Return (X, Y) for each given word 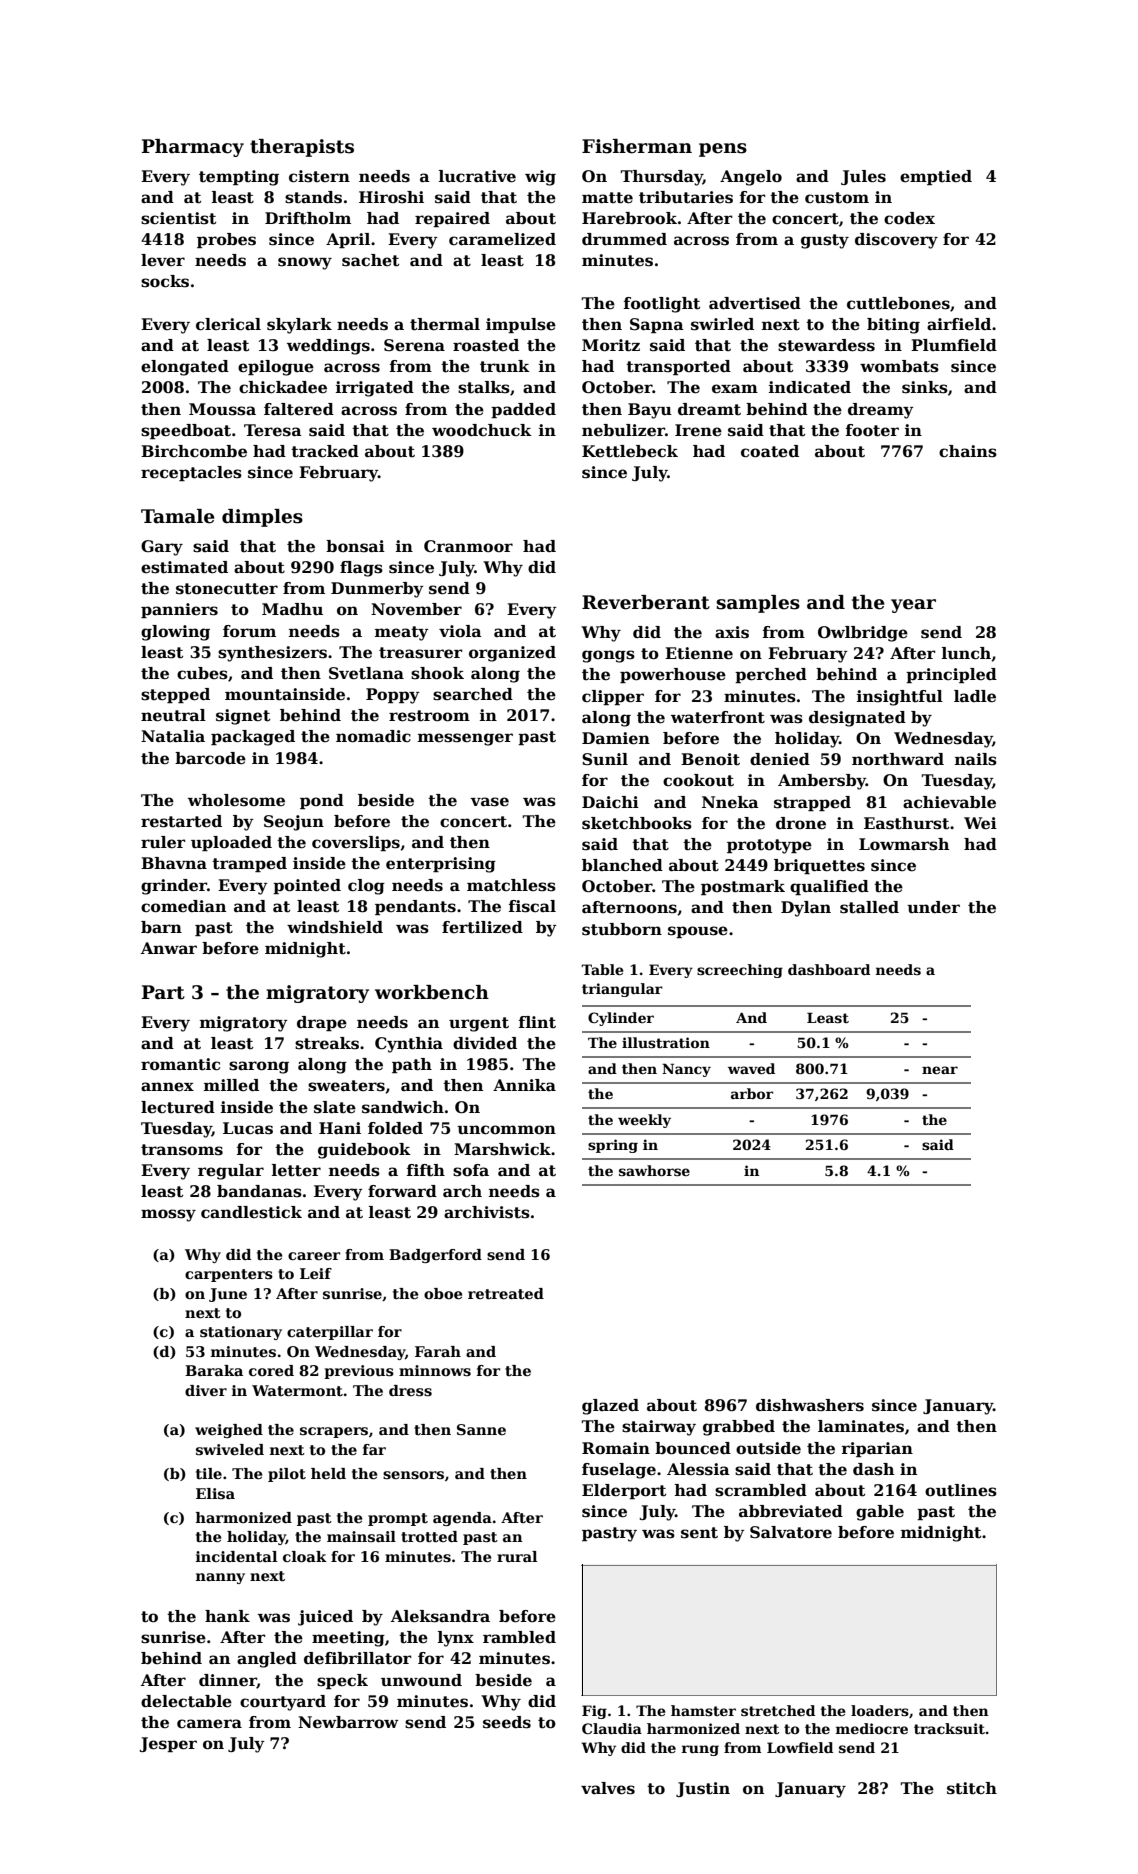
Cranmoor (468, 546)
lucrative (477, 176)
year (913, 606)
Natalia (173, 736)
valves (608, 1788)
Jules (863, 177)
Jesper (168, 1744)
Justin (703, 1789)
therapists (302, 148)
